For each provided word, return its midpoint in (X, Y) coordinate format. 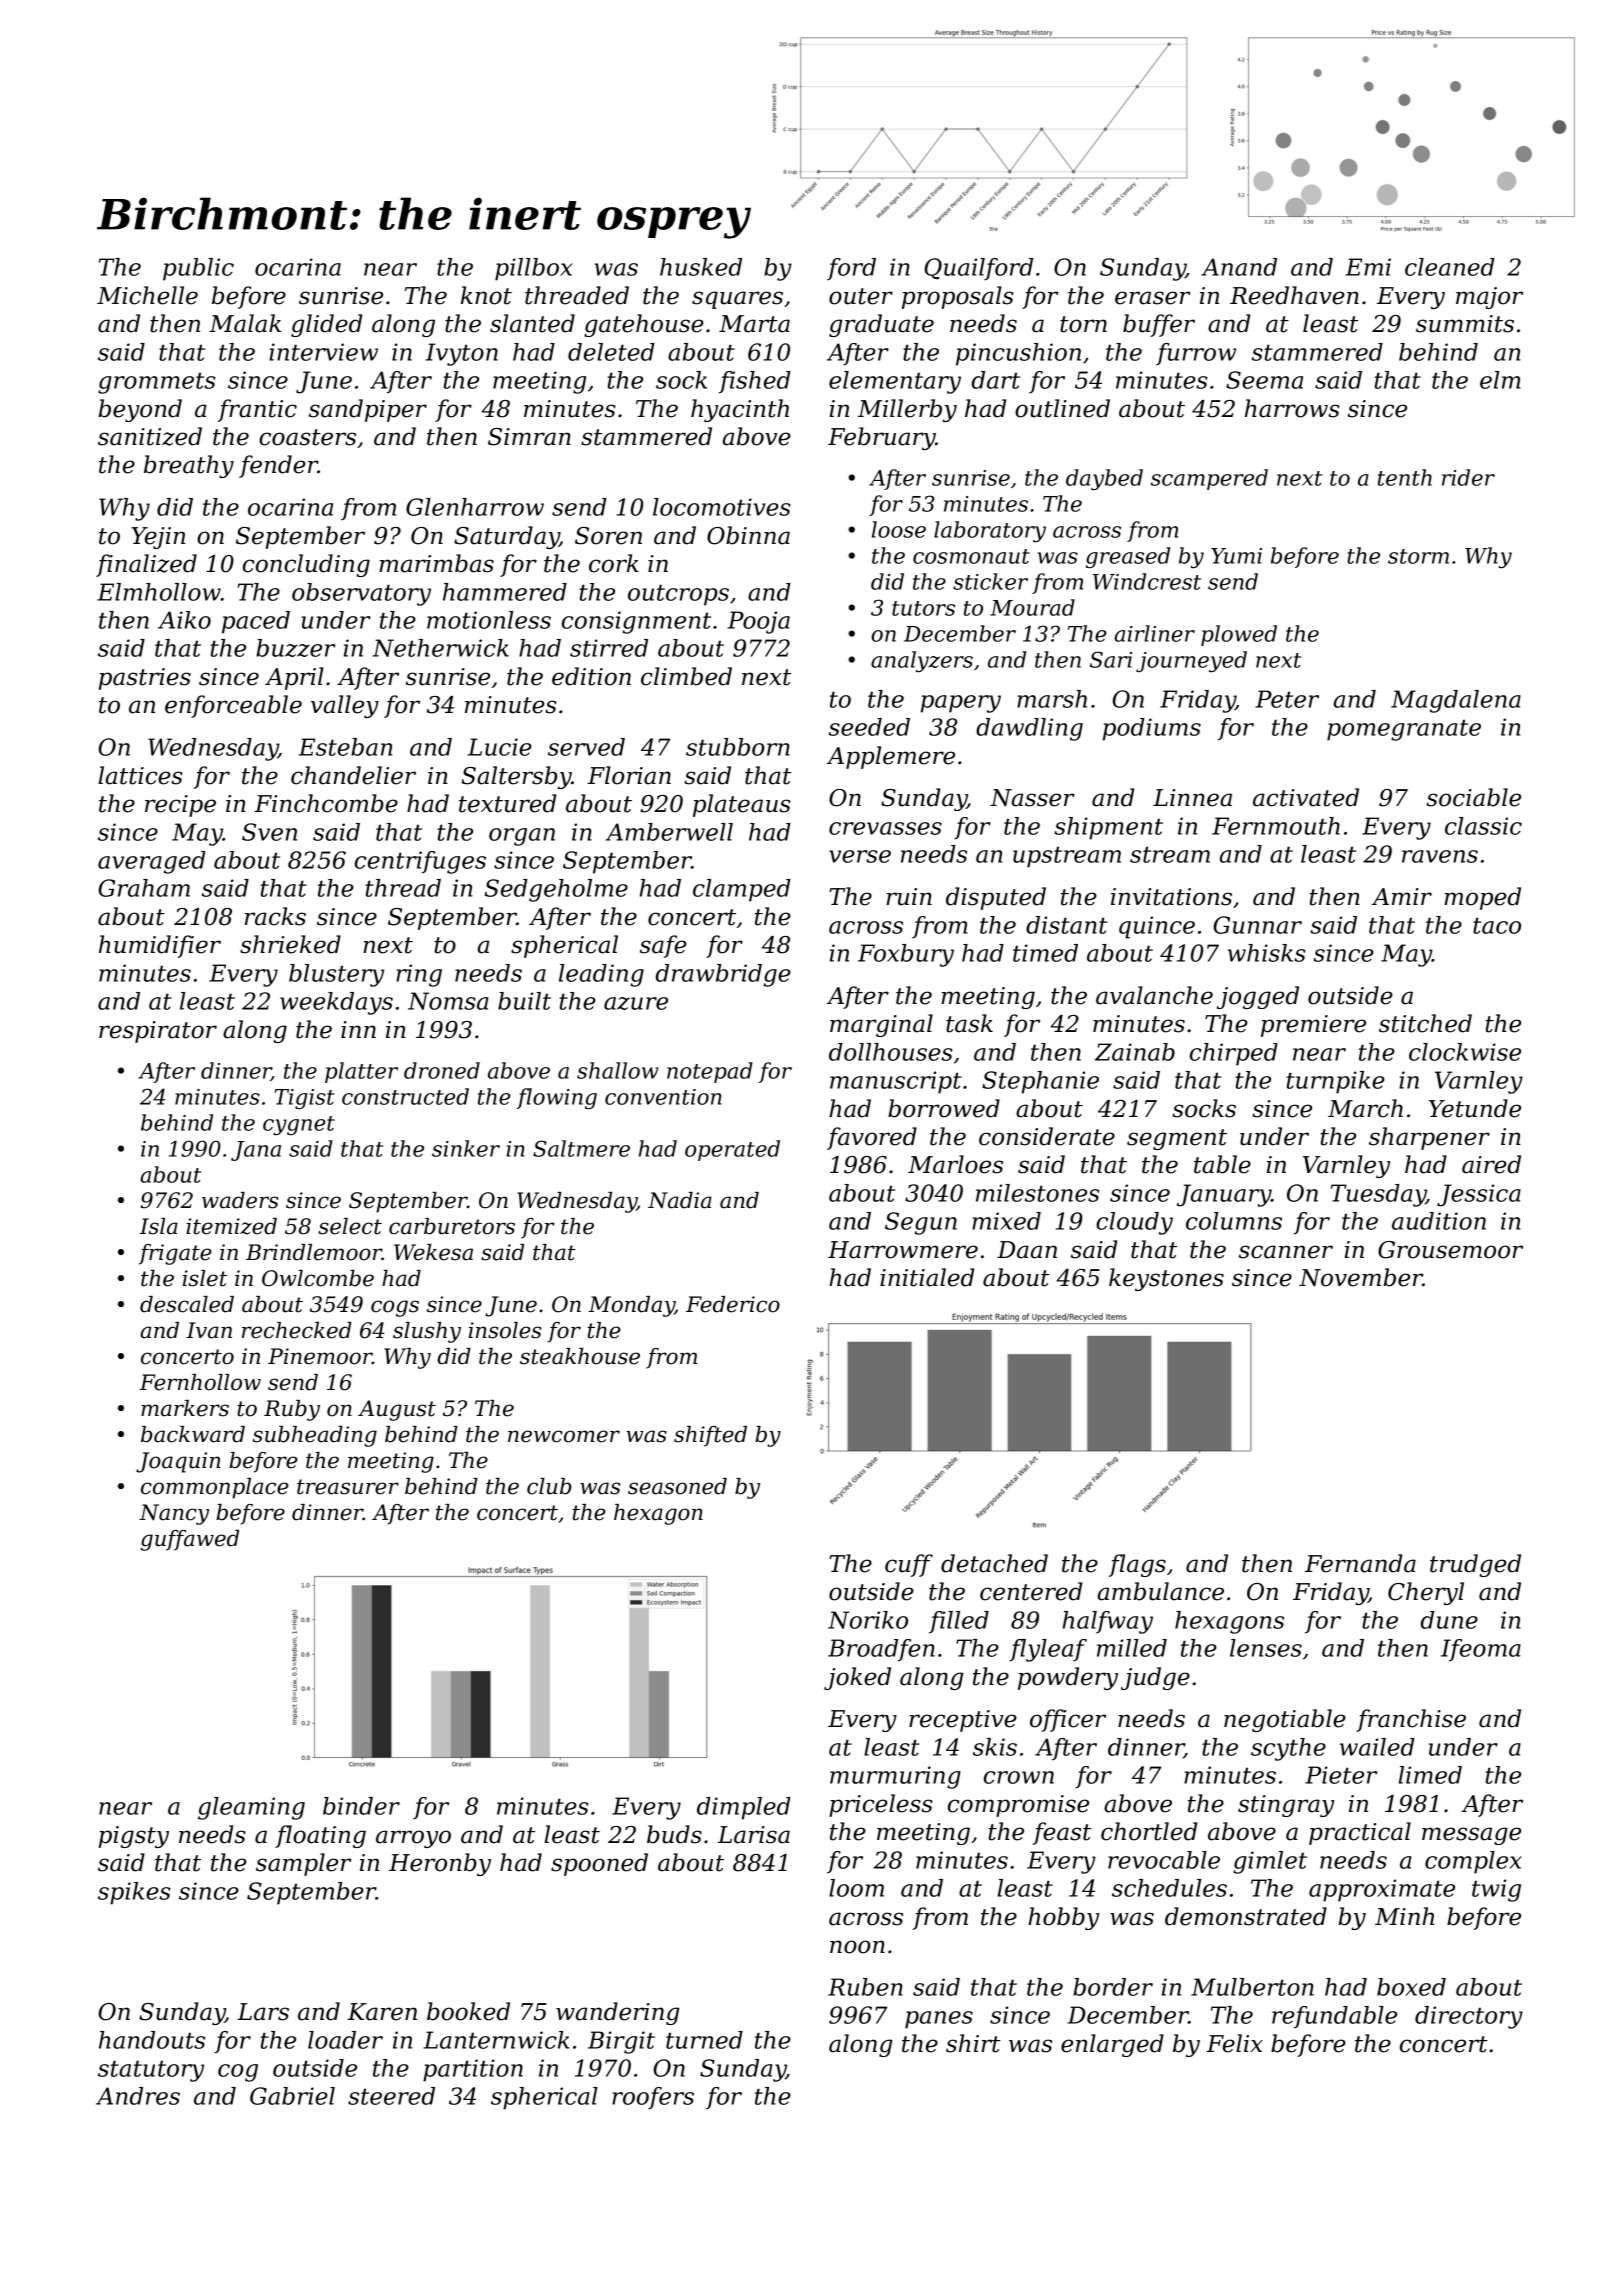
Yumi (1236, 556)
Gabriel (292, 2096)
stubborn (738, 747)
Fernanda (1360, 1563)
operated (732, 1150)
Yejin (158, 538)
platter (361, 1072)
